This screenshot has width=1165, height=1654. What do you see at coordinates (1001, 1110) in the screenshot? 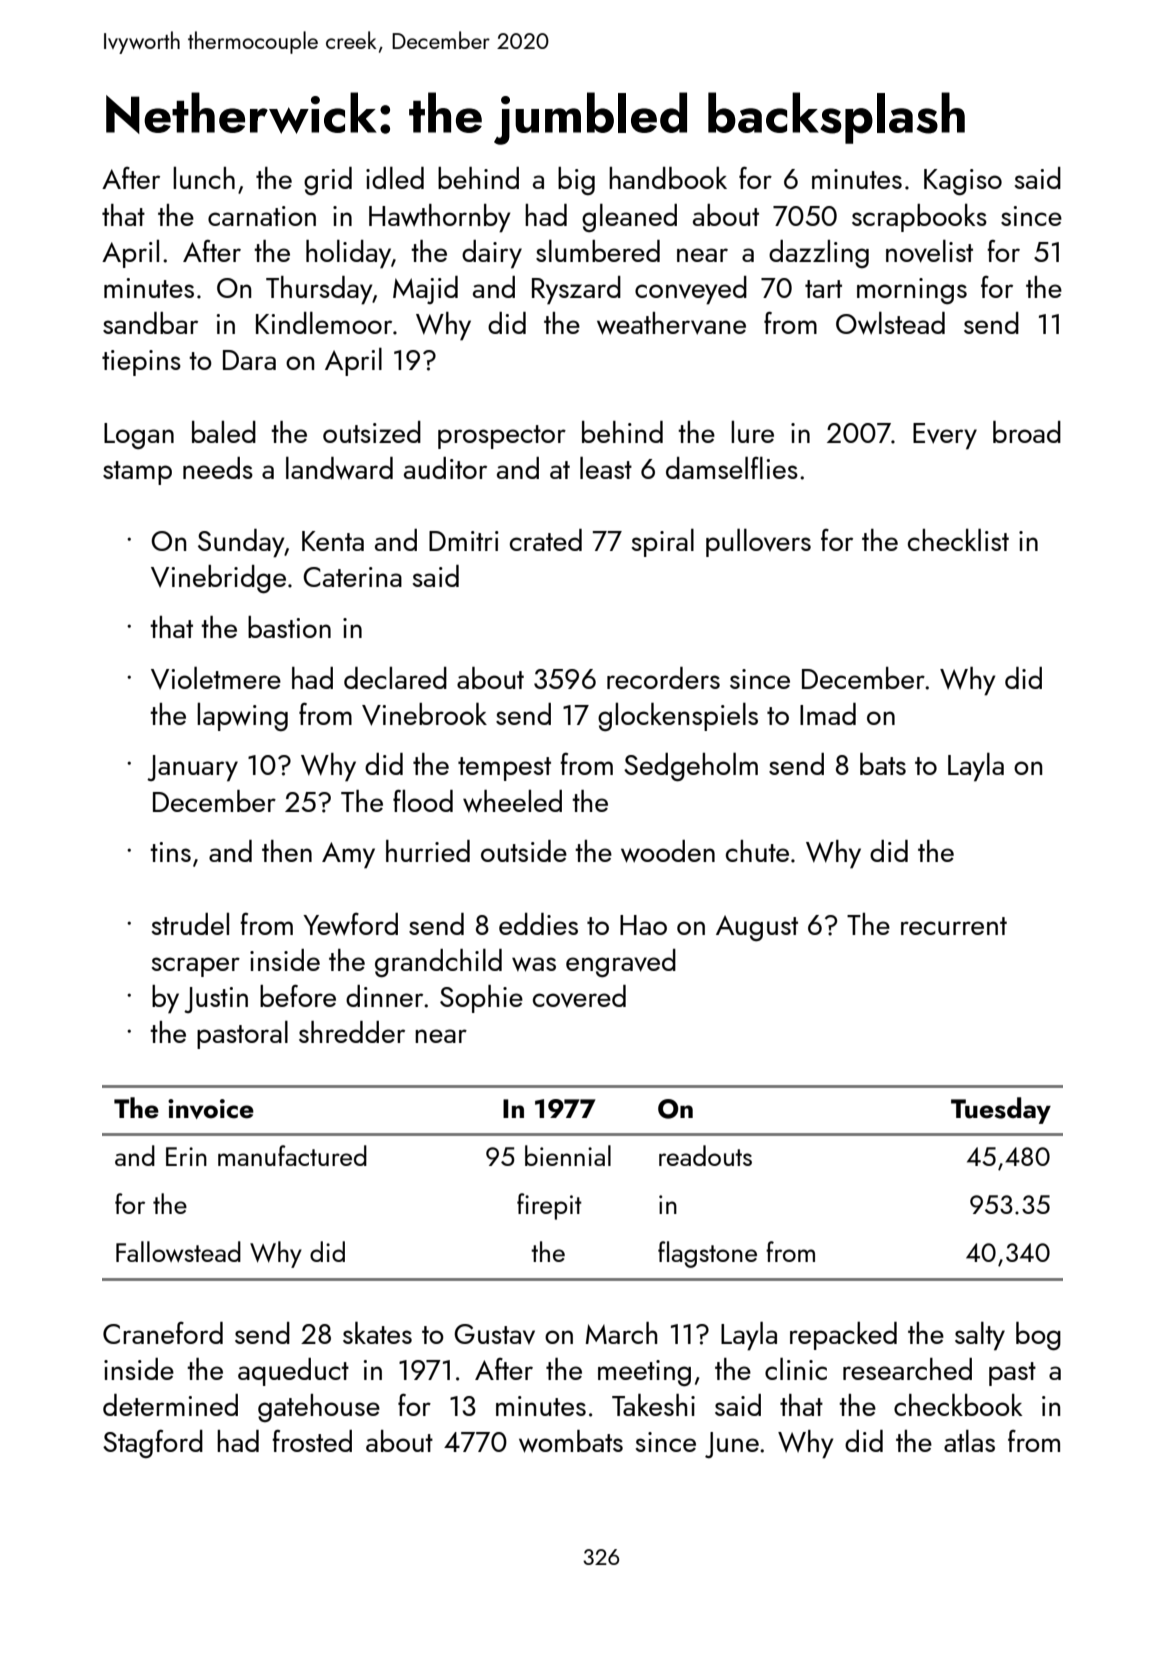
I see `Tuesday` at bounding box center [1001, 1110].
